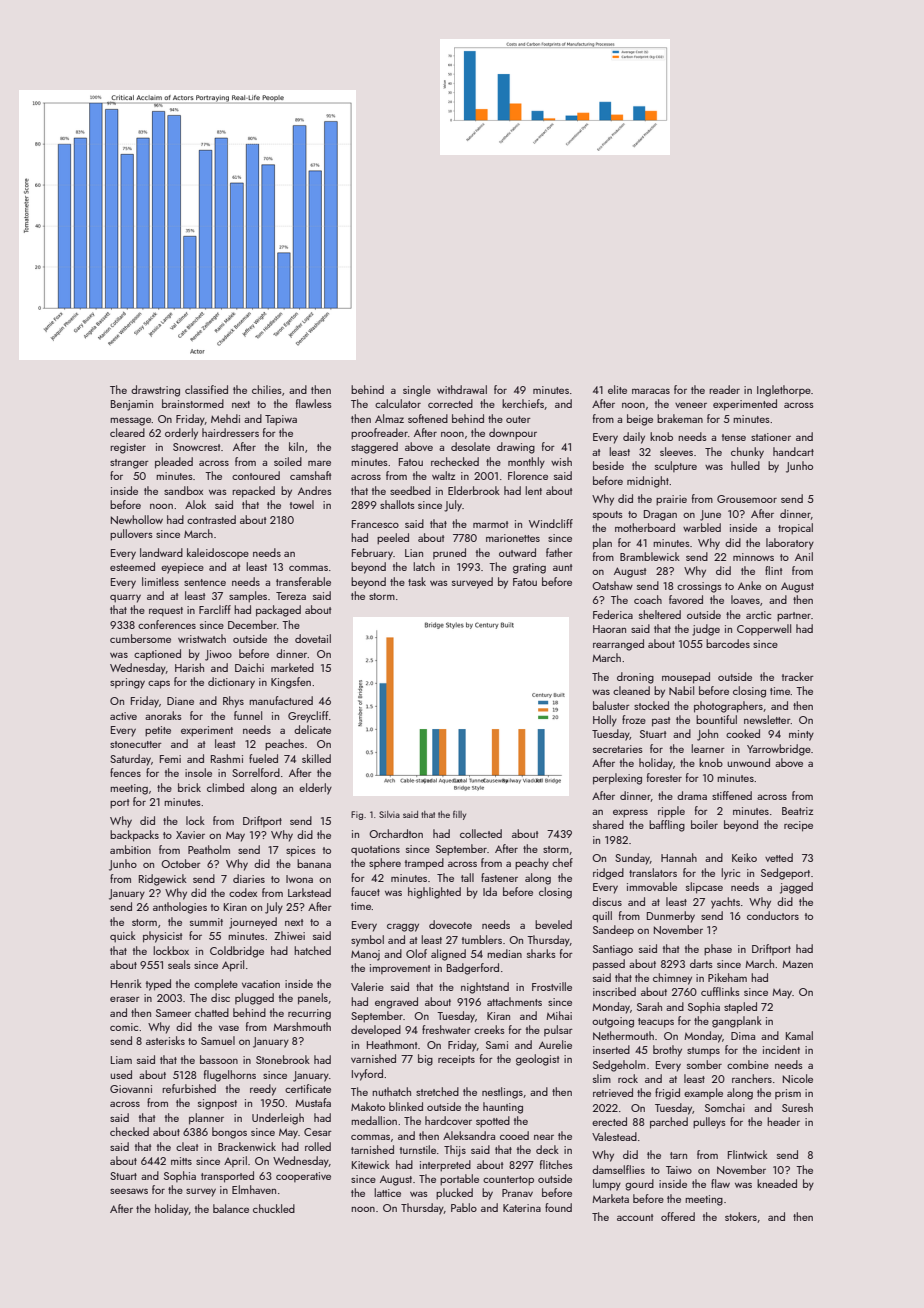  Describe the element at coordinates (299, 879) in the image. I see `Iwona` at that location.
